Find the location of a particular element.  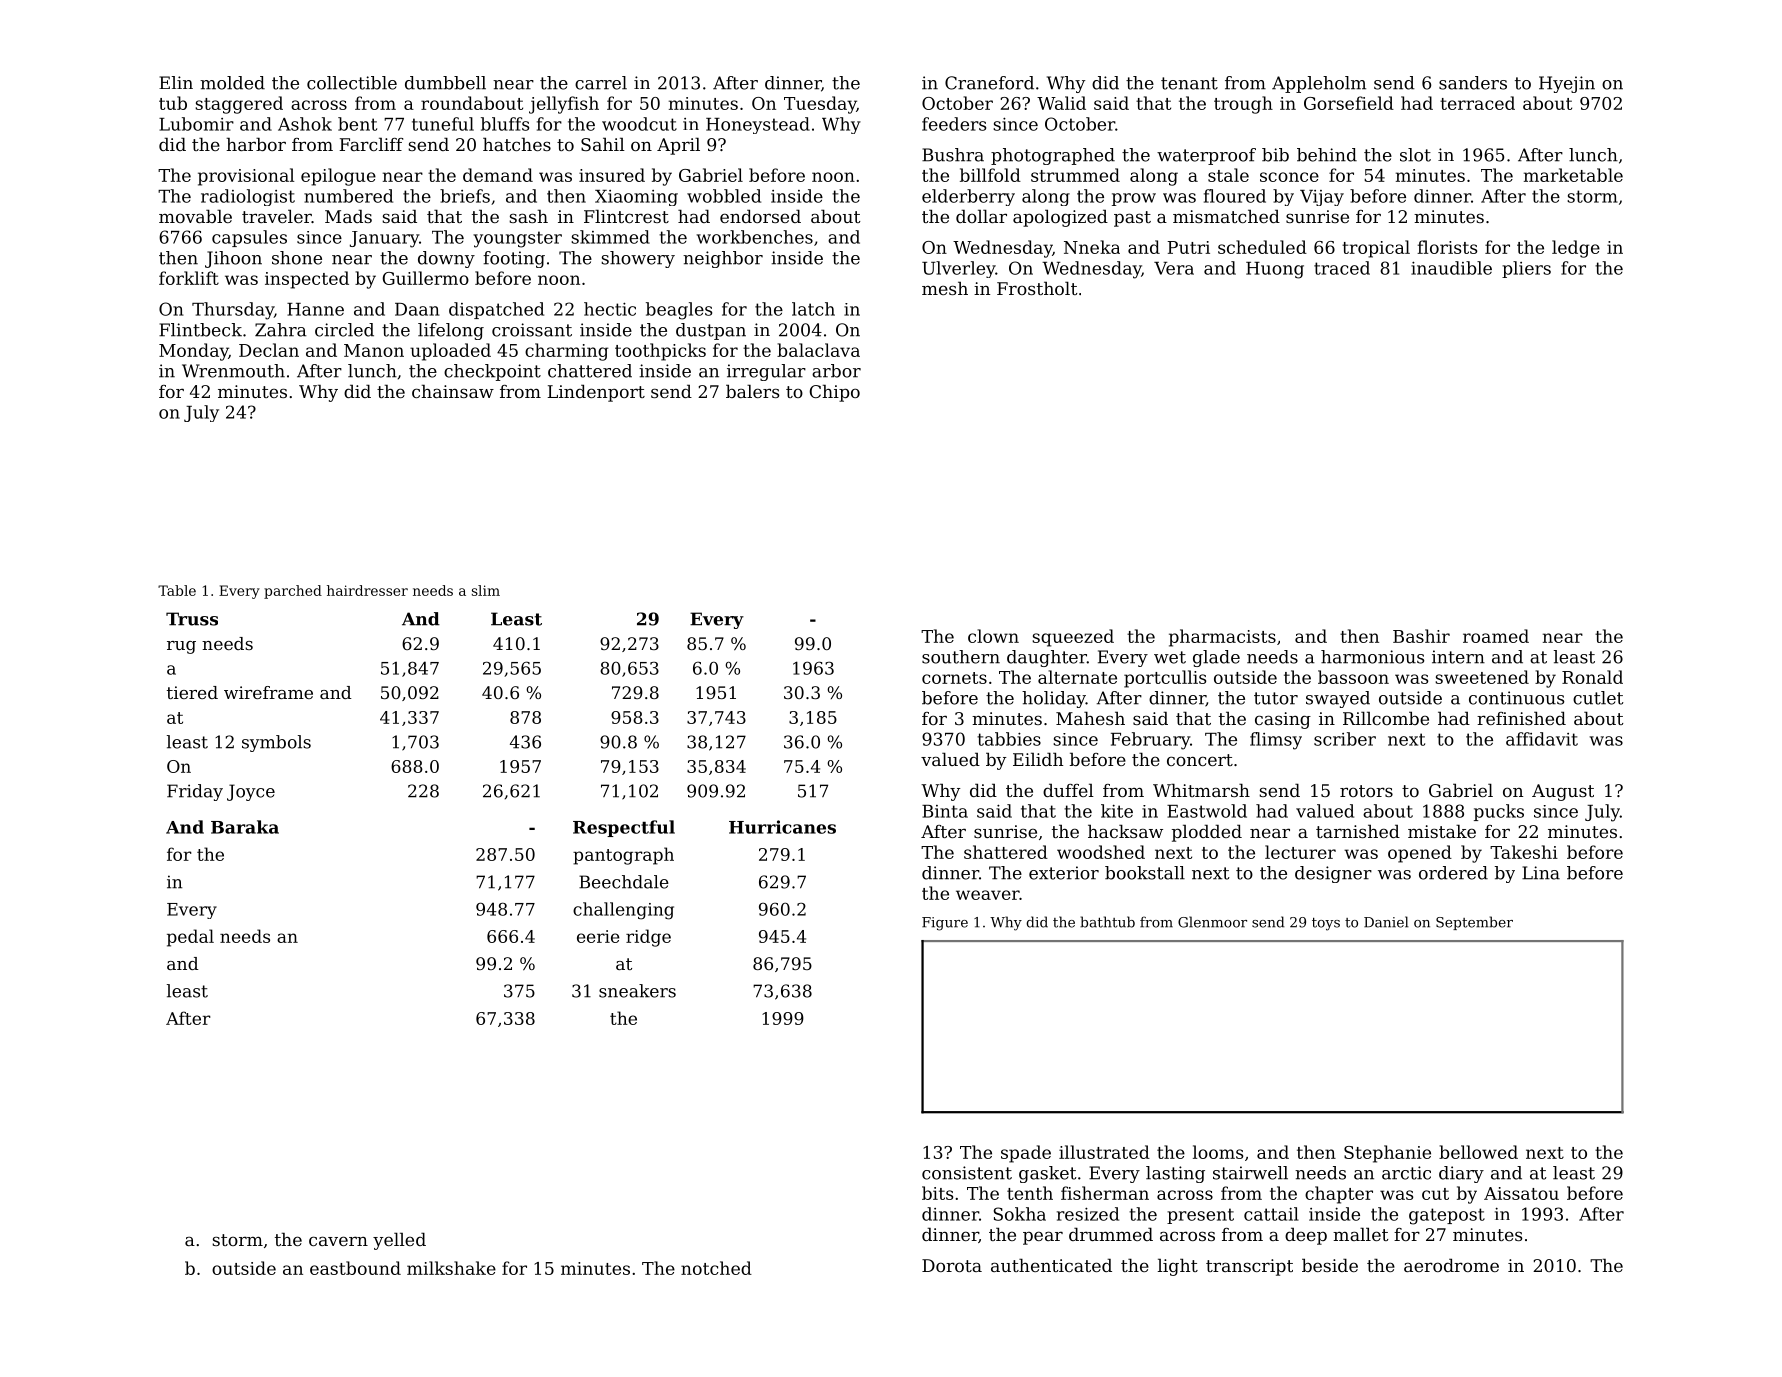

symbols is located at coordinates (276, 743).
